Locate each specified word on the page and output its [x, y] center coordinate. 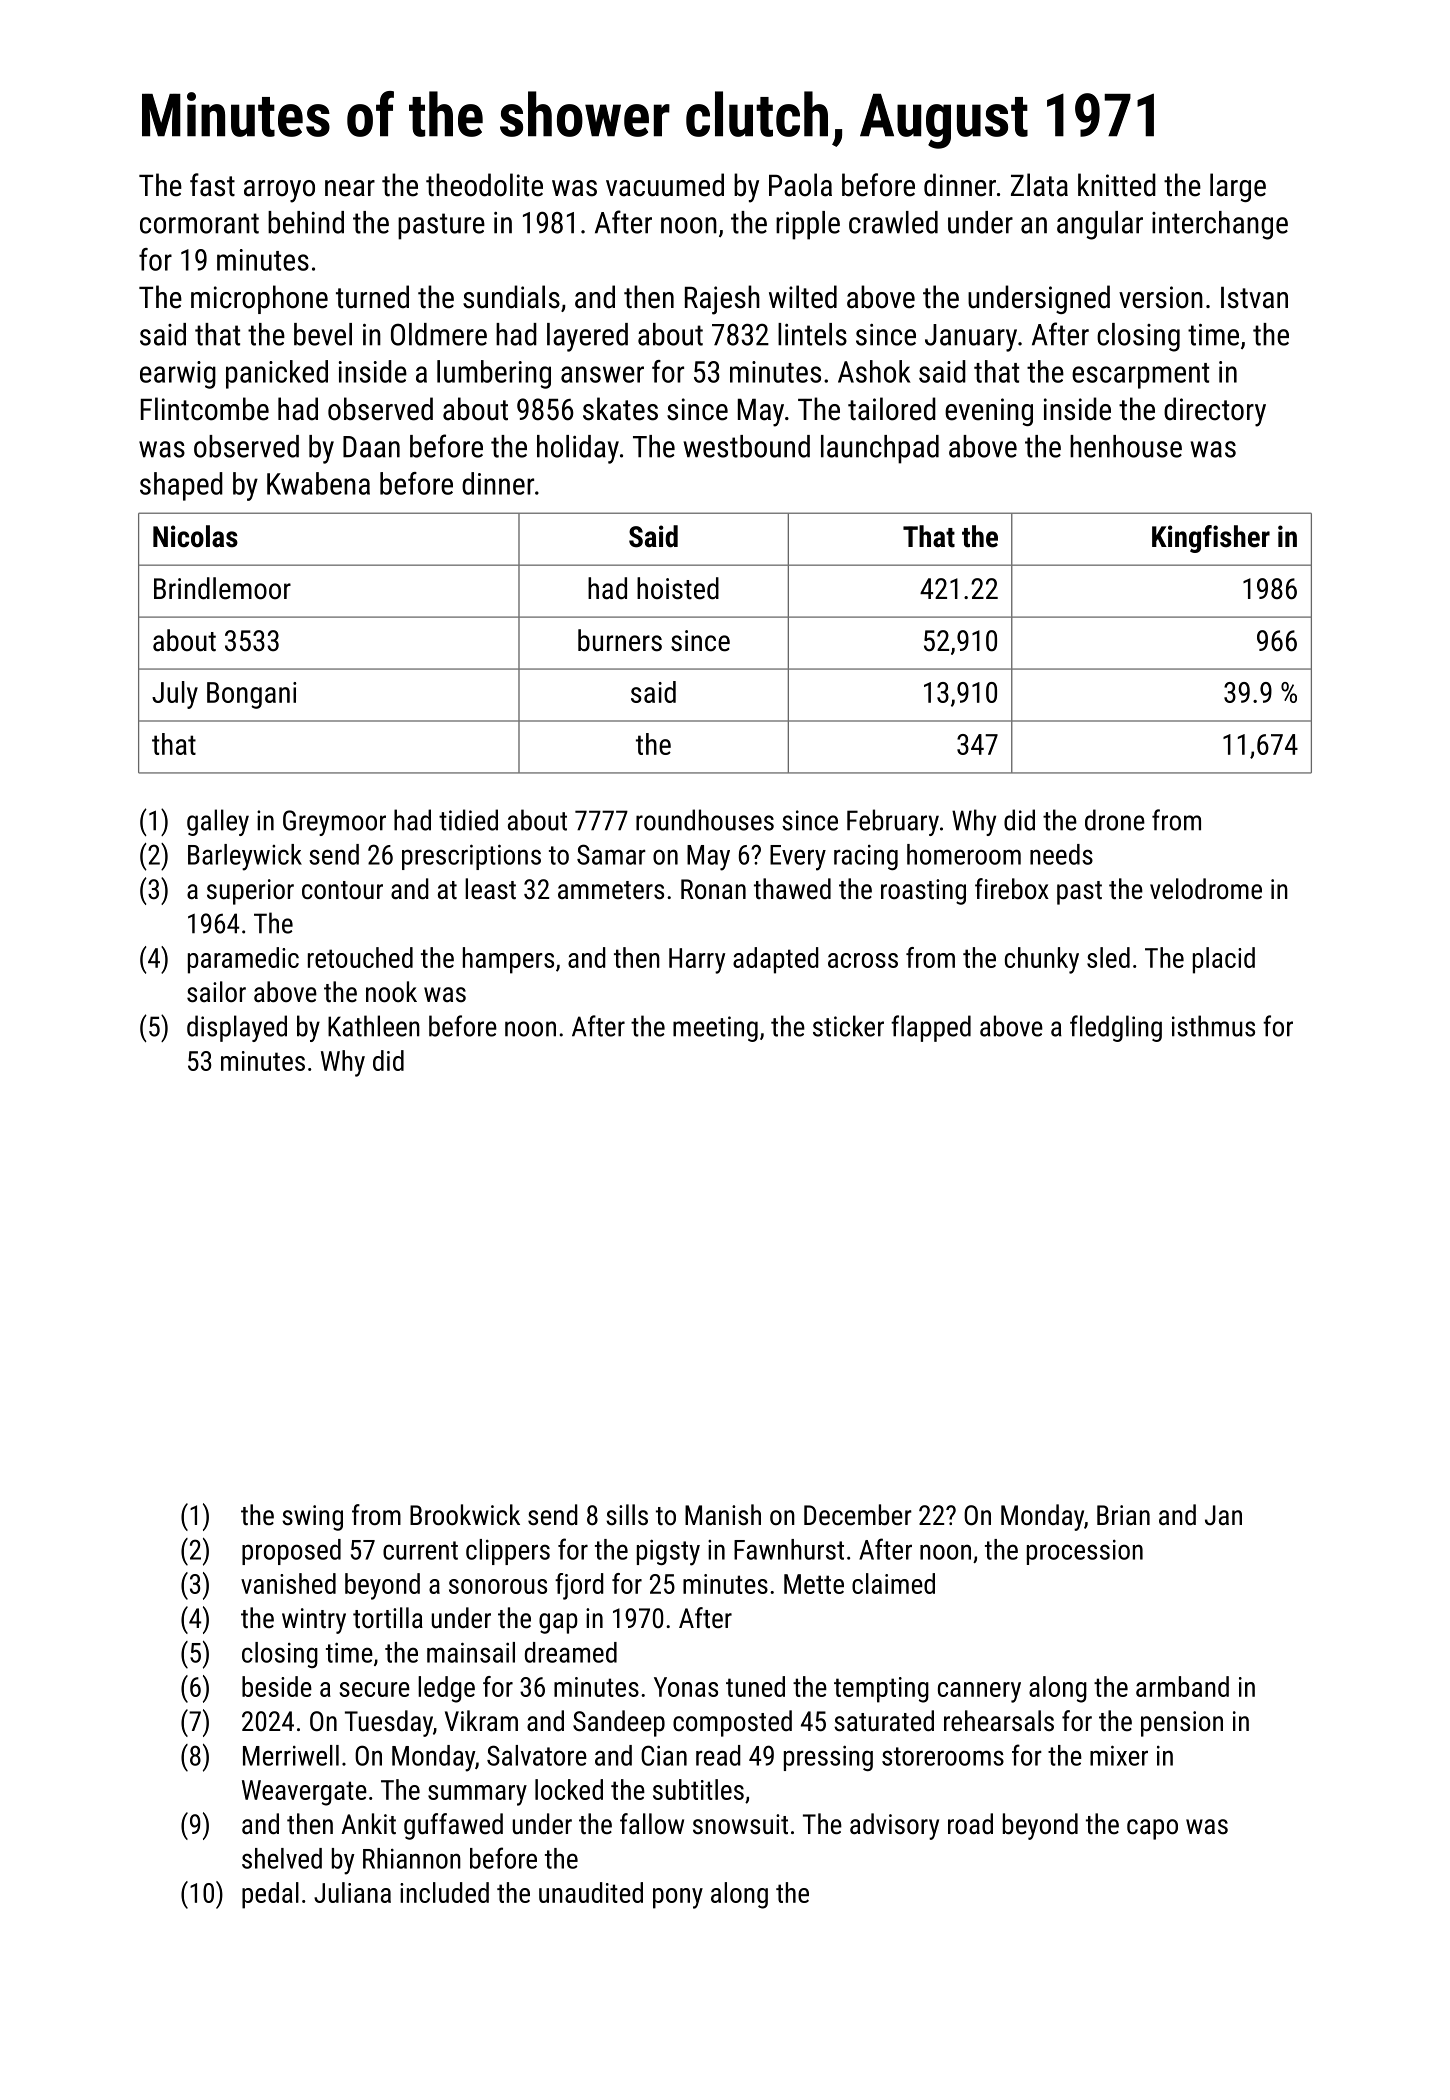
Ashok [874, 371]
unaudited [591, 1892]
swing [312, 1518]
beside [277, 1686]
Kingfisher [1211, 539]
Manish [723, 1515]
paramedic [243, 960]
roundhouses [705, 820]
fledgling [1116, 1028]
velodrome [1206, 889]
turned [372, 297]
